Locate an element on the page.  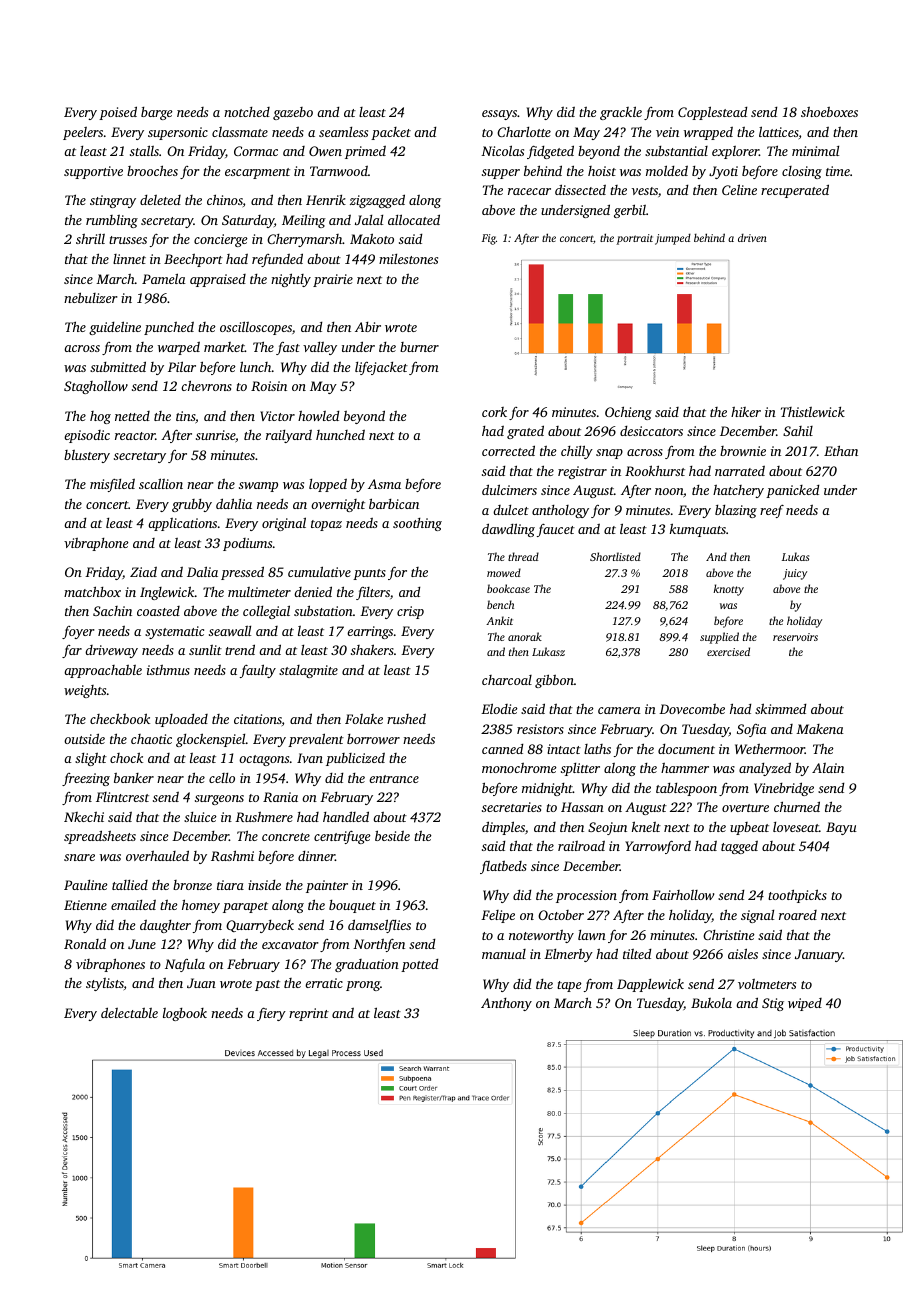
railroad is located at coordinates (581, 846).
